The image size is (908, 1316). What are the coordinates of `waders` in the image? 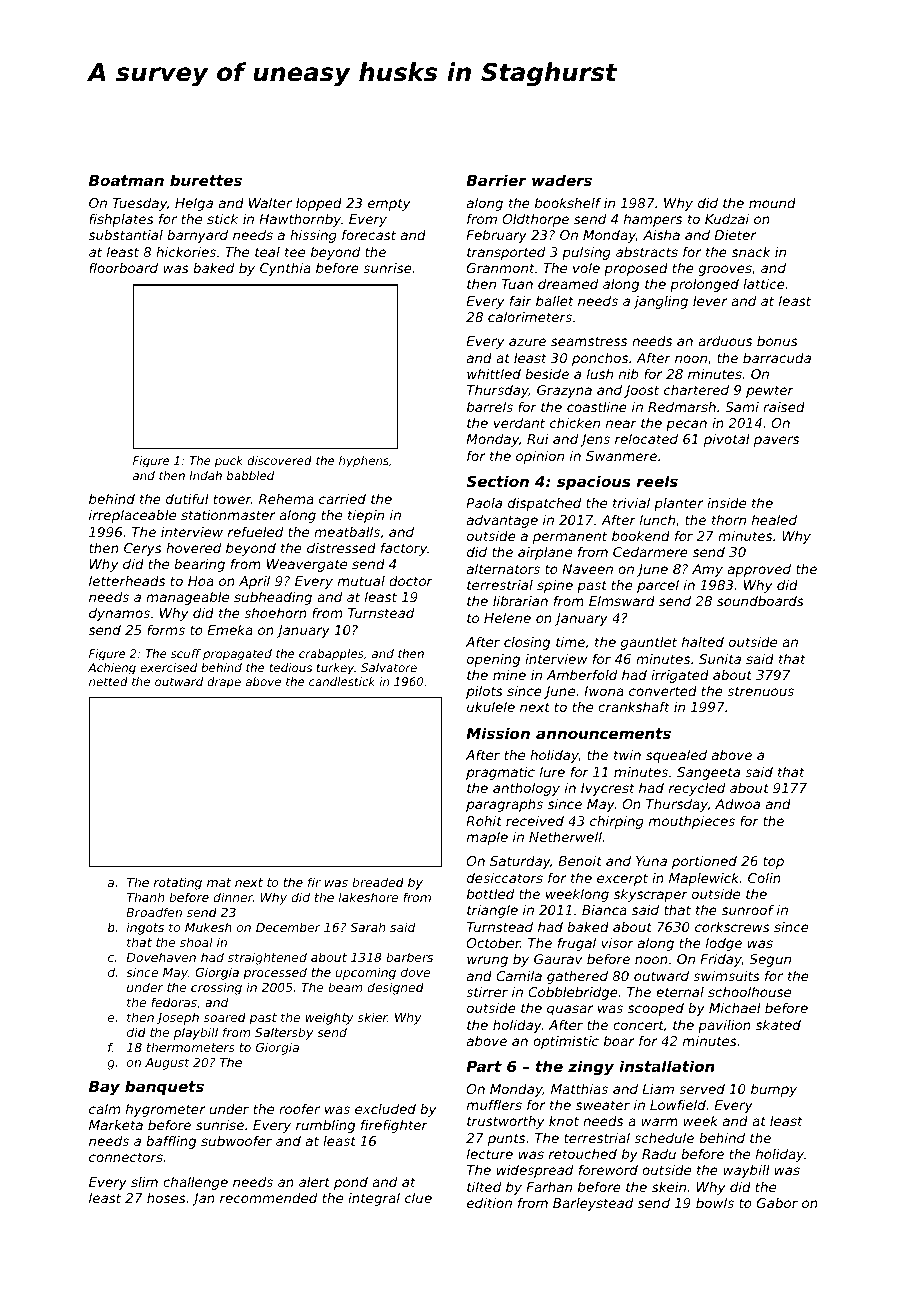 It's located at (562, 180).
